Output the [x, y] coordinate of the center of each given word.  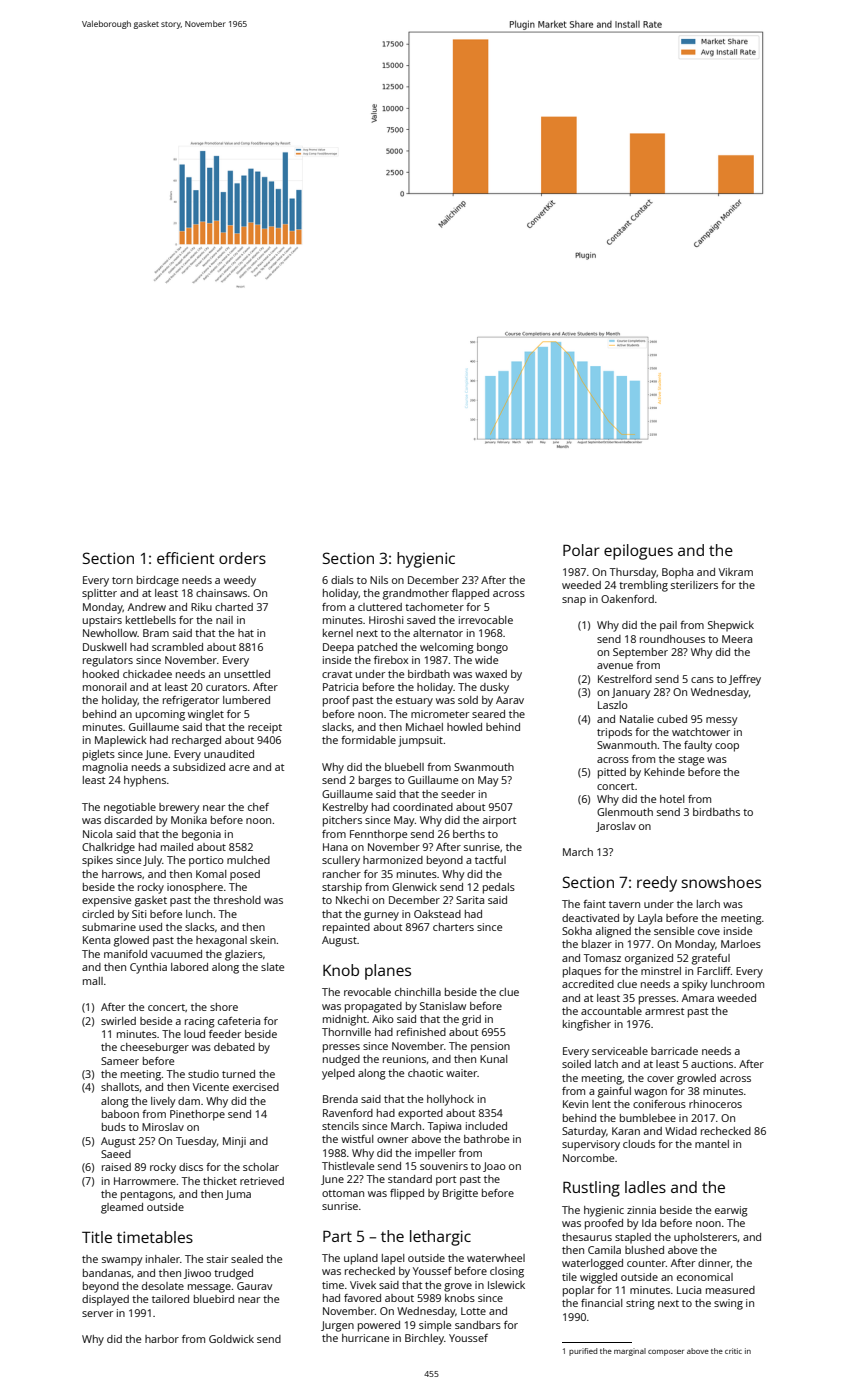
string [640, 1304]
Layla [650, 919]
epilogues [638, 552]
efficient [186, 558]
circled [98, 914]
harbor [162, 1339]
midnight [345, 1020]
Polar [581, 550]
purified [583, 1352]
